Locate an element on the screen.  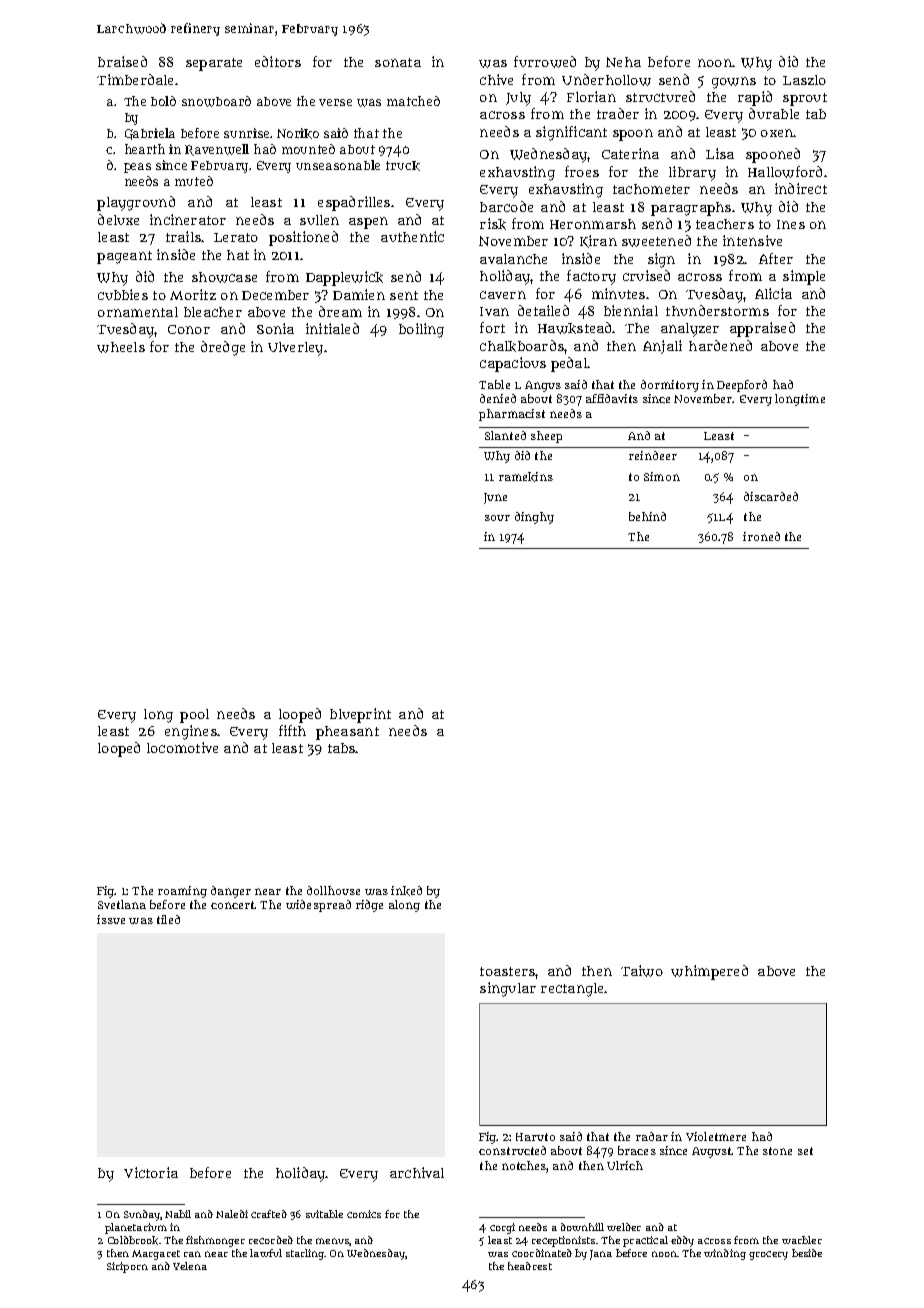
ironed is located at coordinates (761, 536).
